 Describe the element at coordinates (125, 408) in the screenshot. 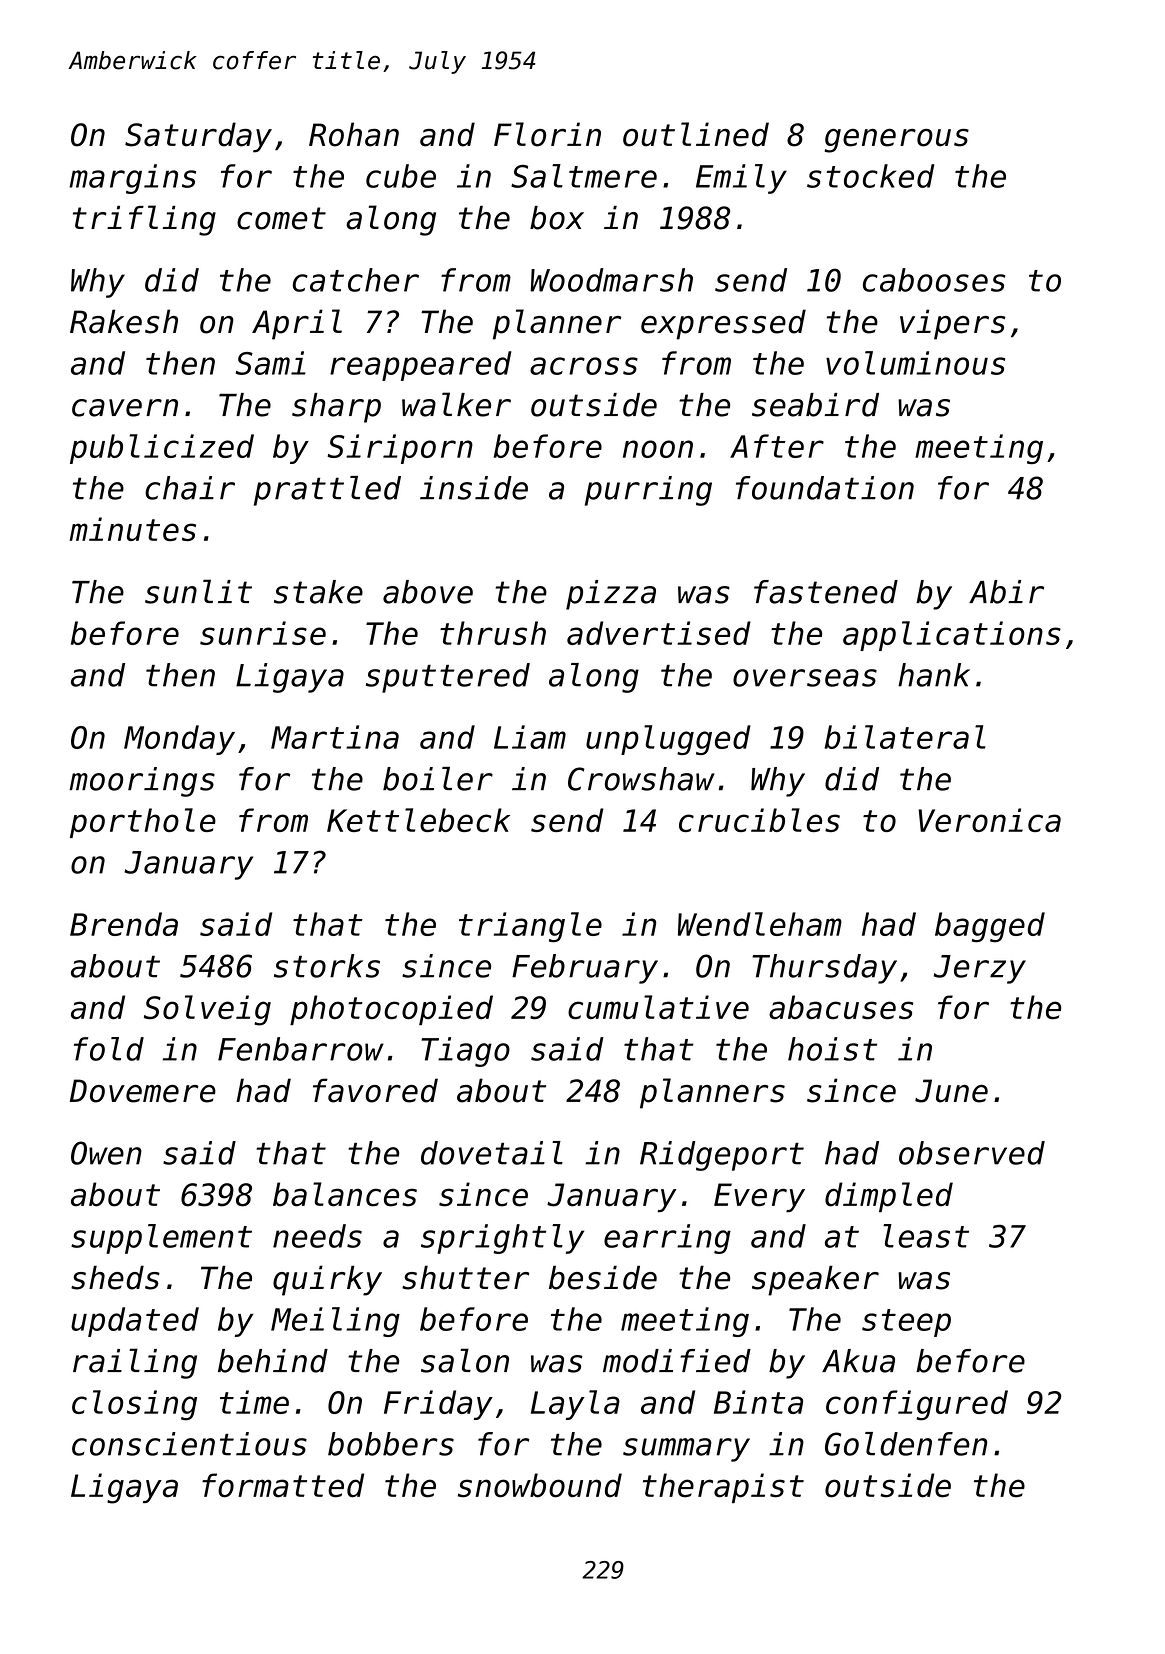

I see `cavern` at that location.
